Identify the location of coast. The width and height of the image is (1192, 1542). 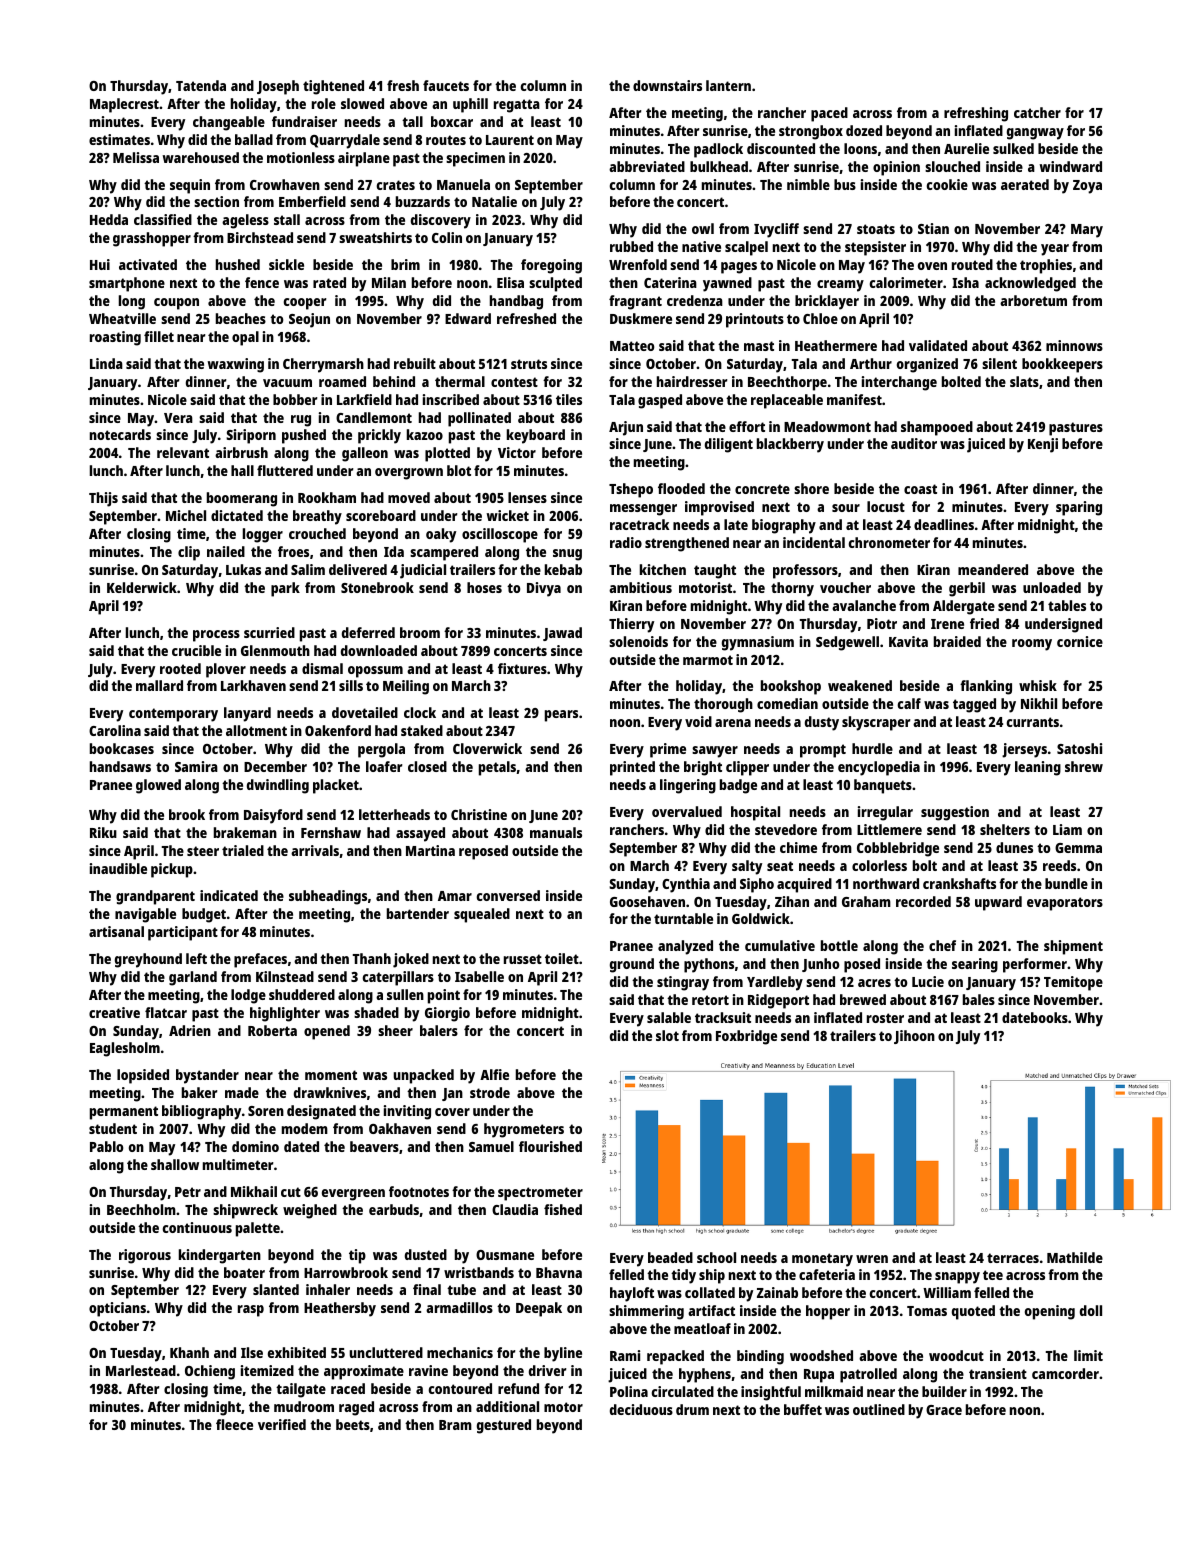
(920, 489).
